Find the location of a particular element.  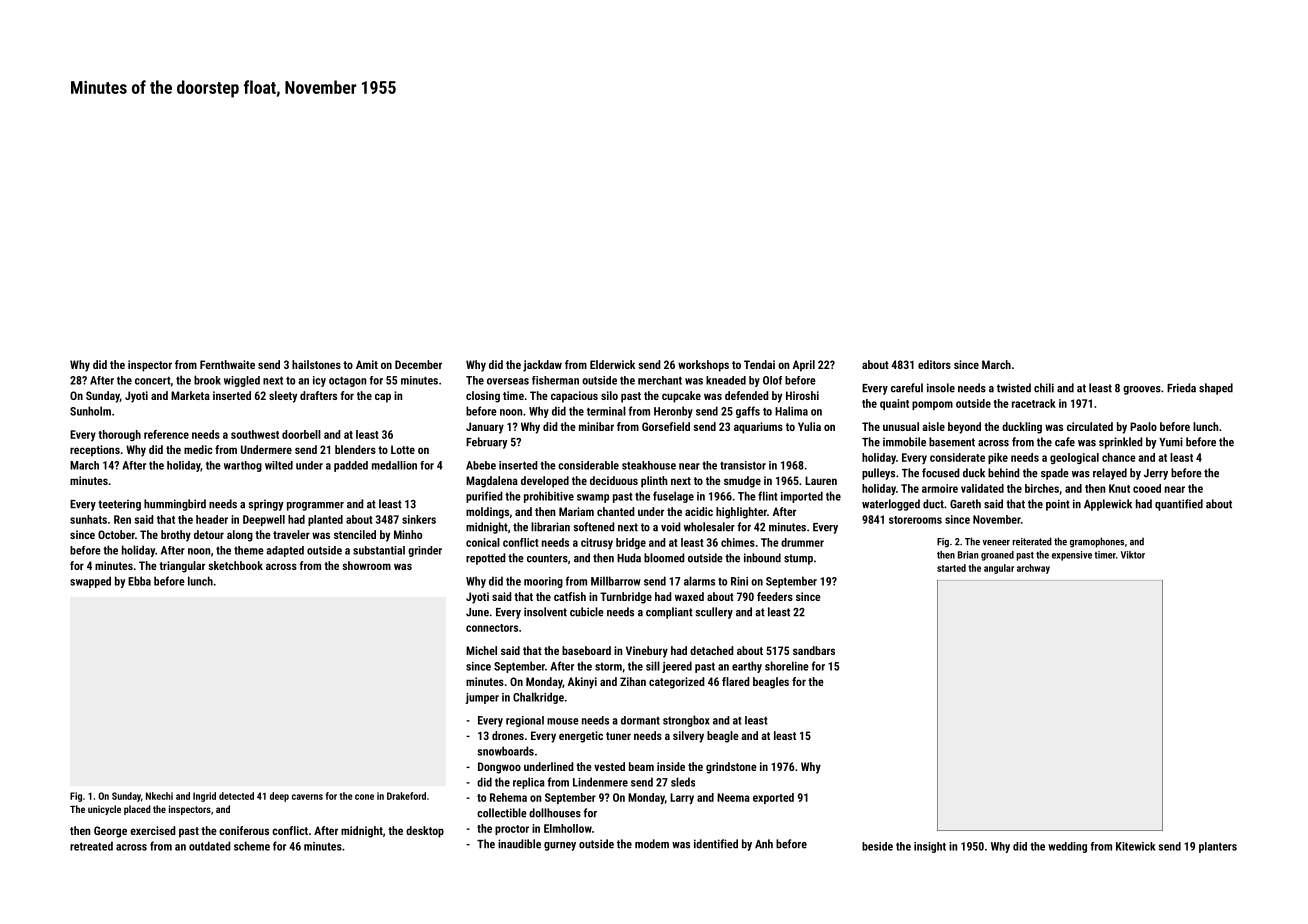

exported is located at coordinates (773, 798).
